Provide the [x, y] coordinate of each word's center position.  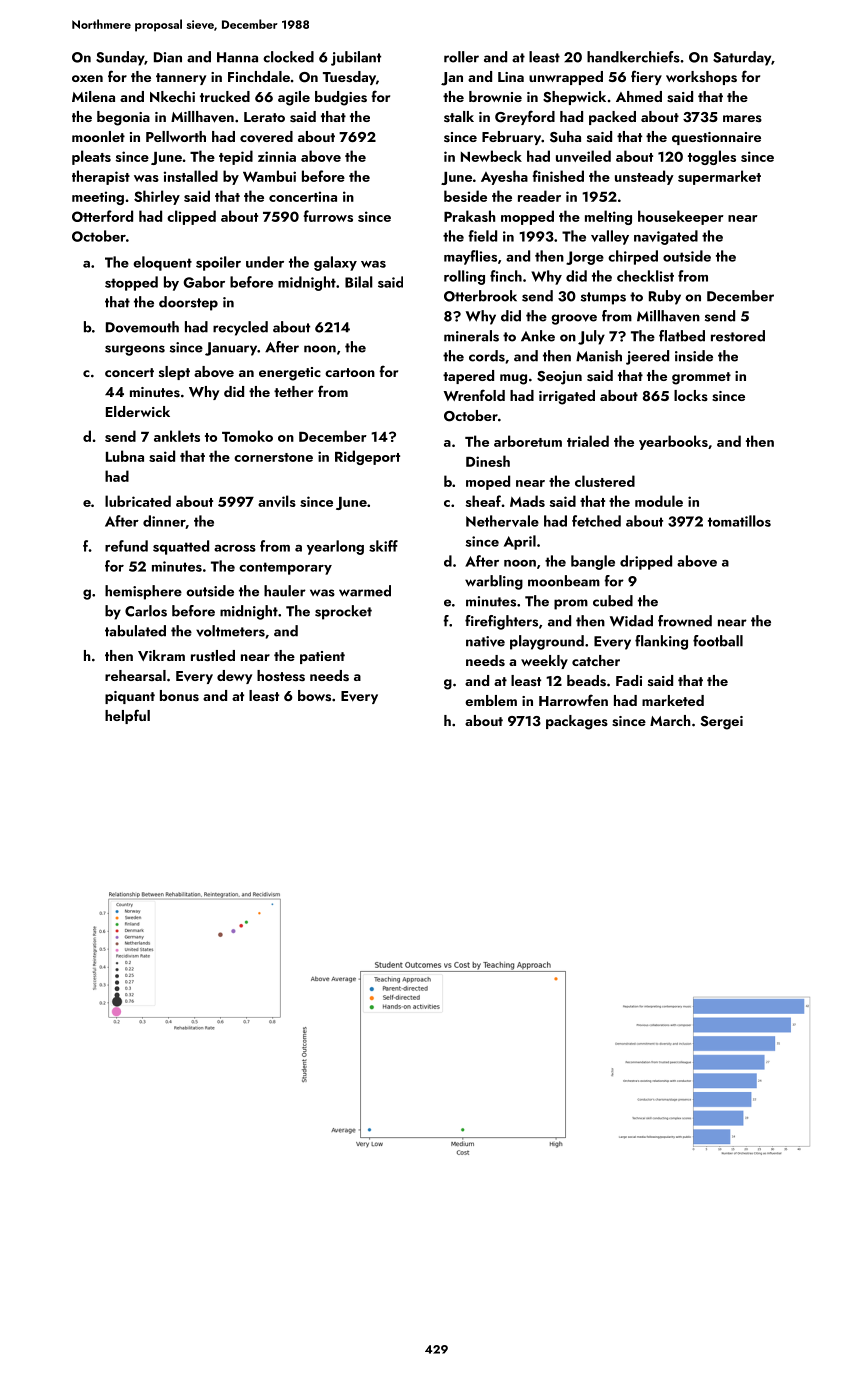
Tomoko [247, 436]
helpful [127, 716]
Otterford [102, 216]
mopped [527, 217]
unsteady [644, 177]
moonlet [98, 136]
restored [738, 336]
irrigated [567, 397]
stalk [459, 116]
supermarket [719, 177]
